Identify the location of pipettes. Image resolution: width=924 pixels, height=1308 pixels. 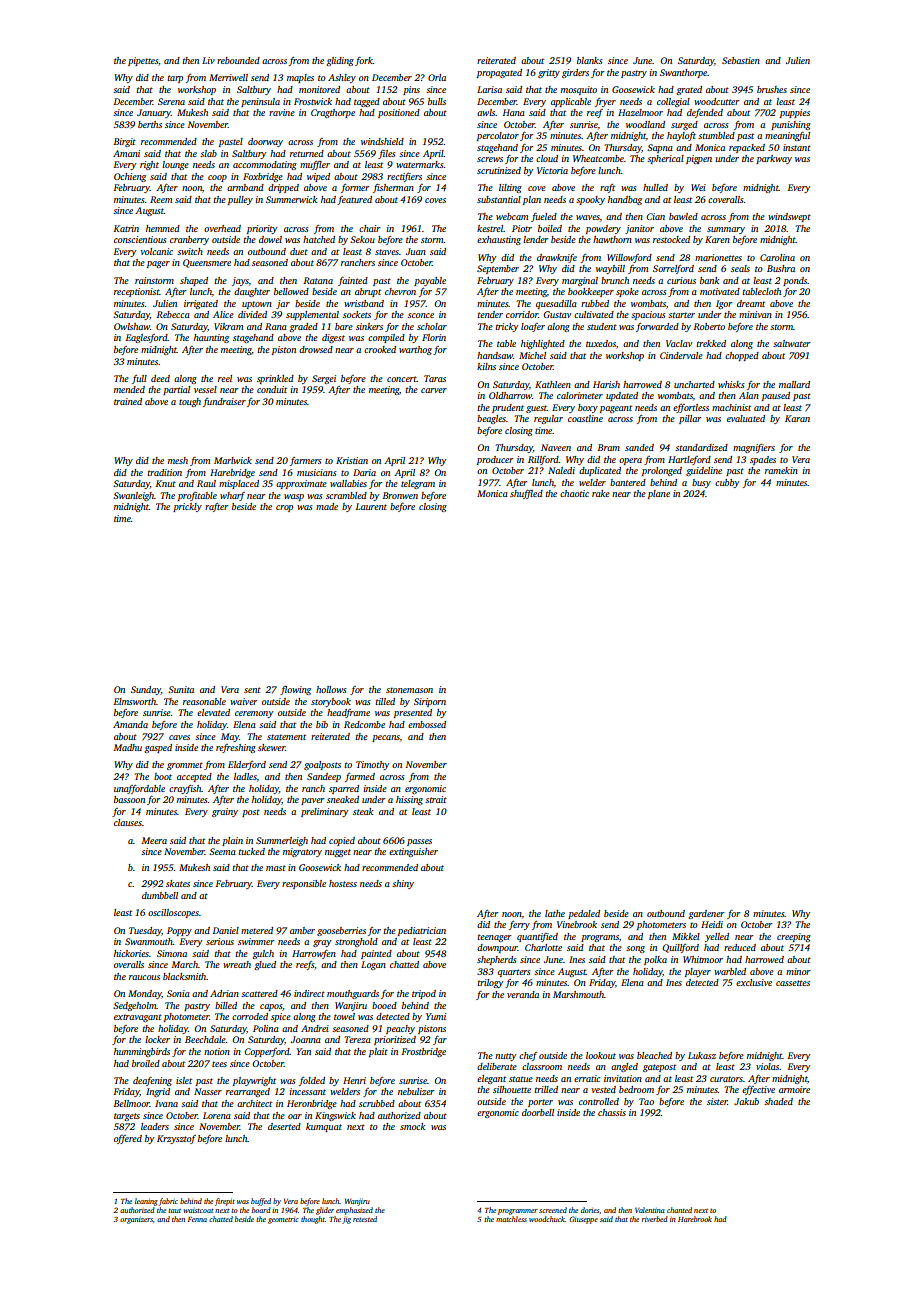
(143, 61).
